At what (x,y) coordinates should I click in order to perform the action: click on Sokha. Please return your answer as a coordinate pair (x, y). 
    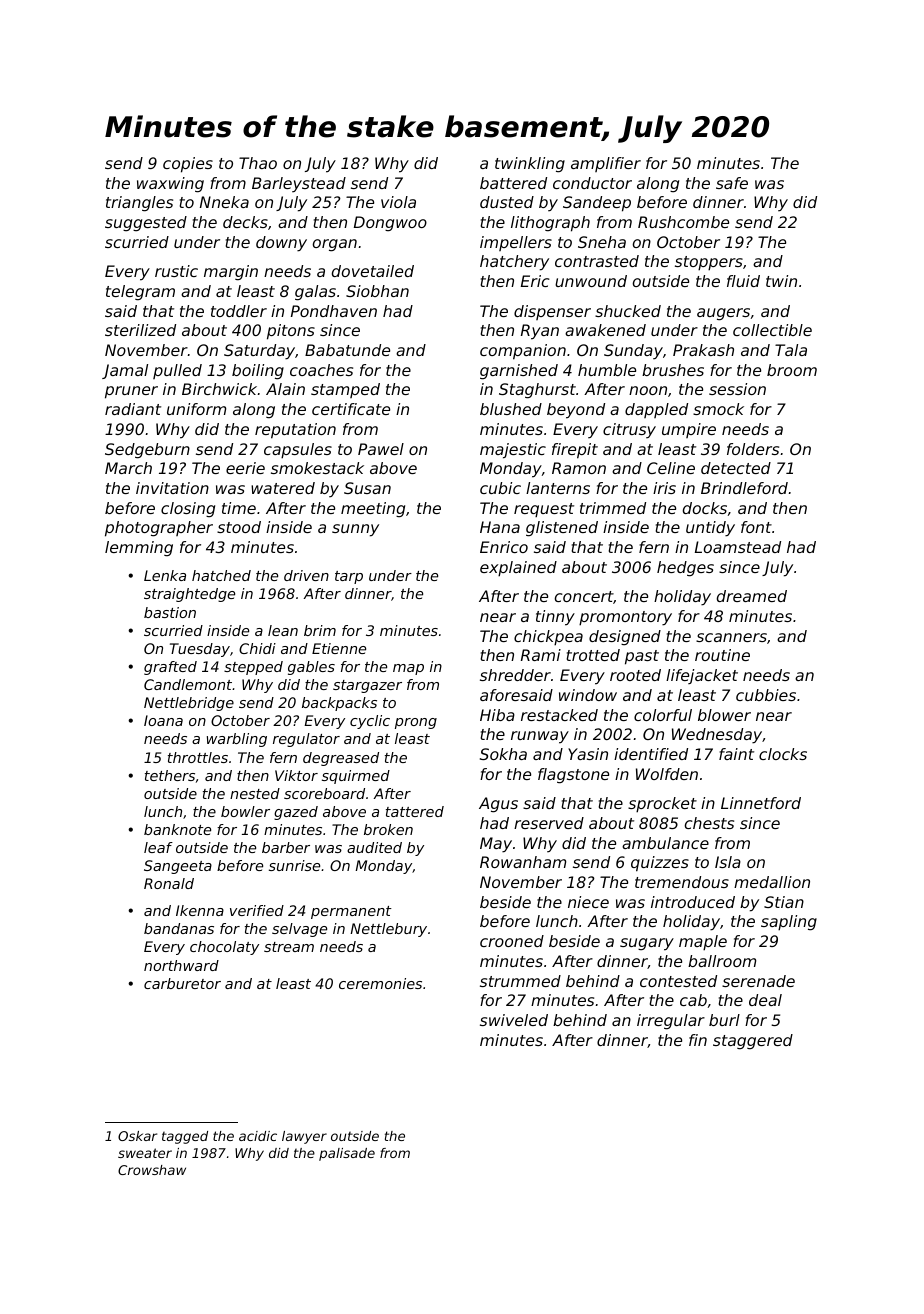
    Looking at the image, I should click on (503, 754).
